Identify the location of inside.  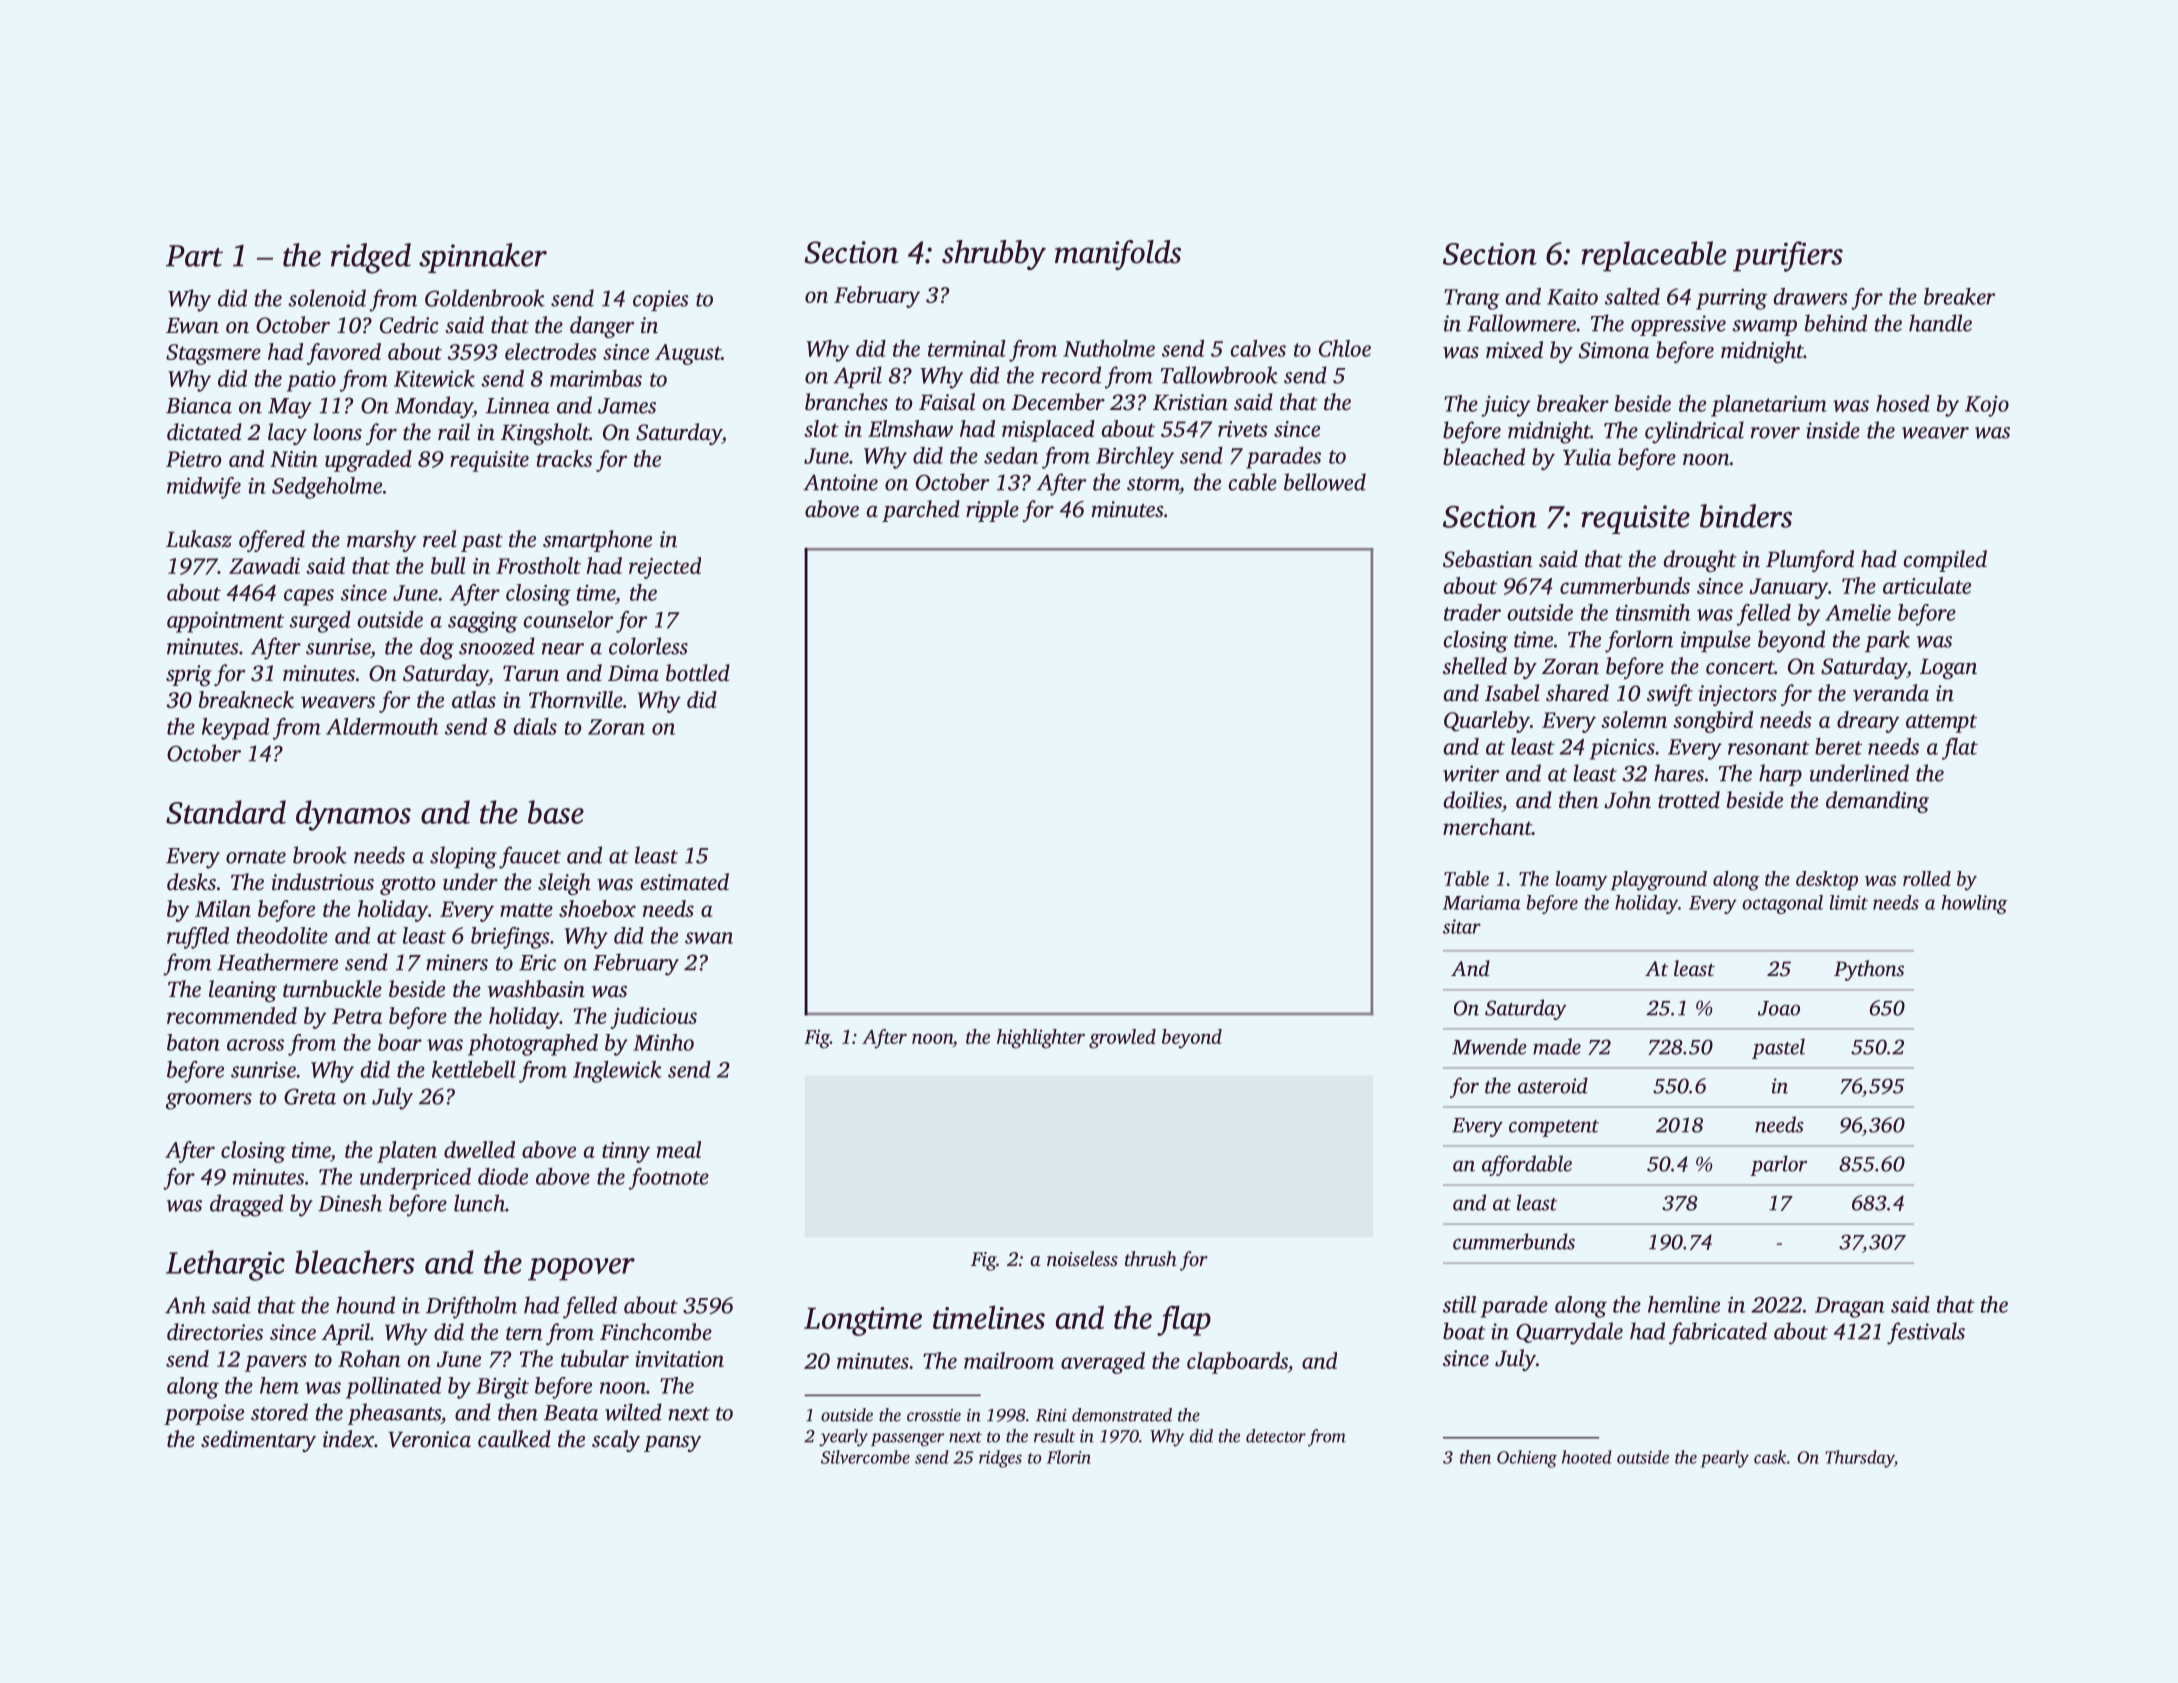
(1833, 430).
